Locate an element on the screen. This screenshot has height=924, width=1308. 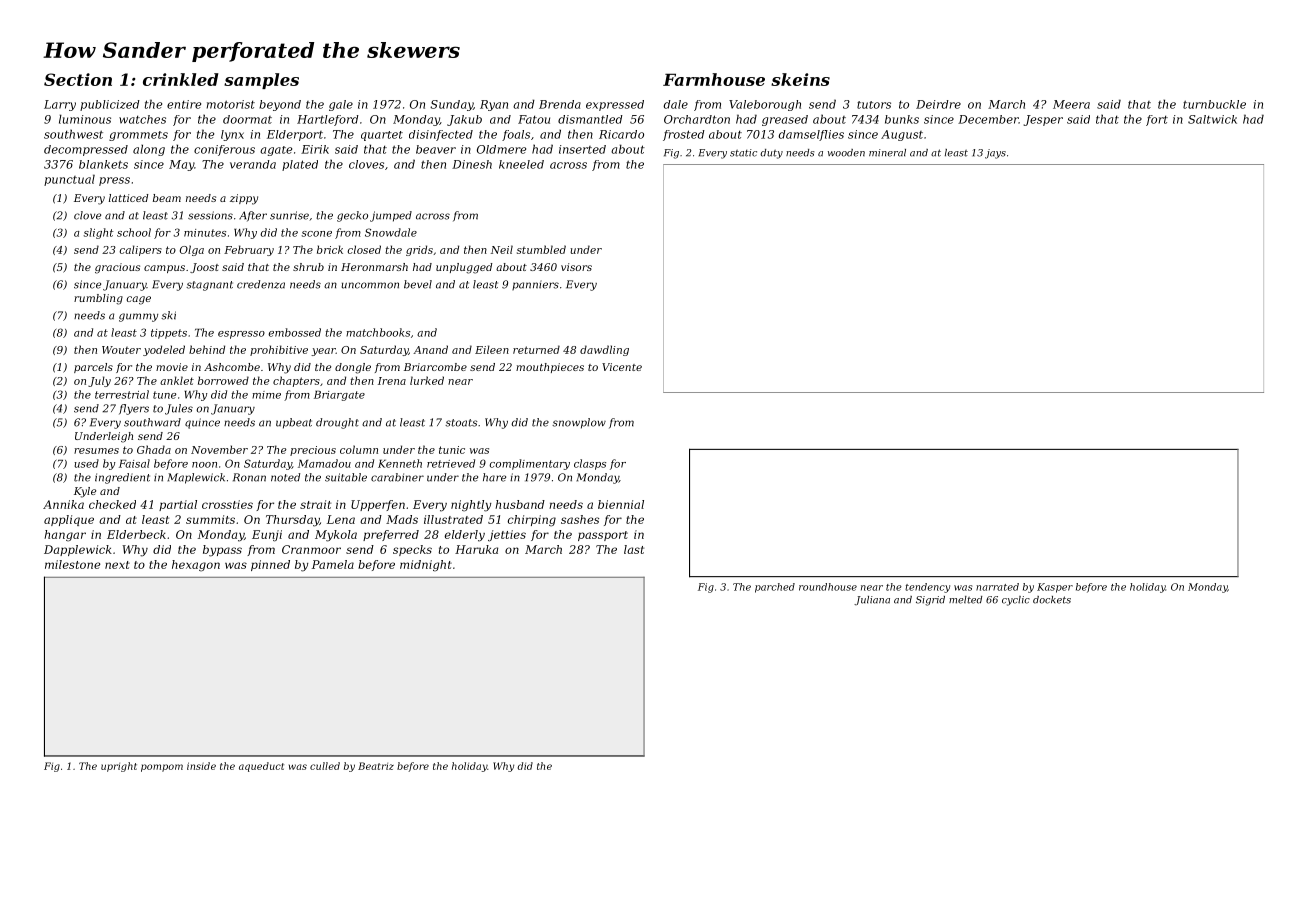
inside is located at coordinates (201, 766).
